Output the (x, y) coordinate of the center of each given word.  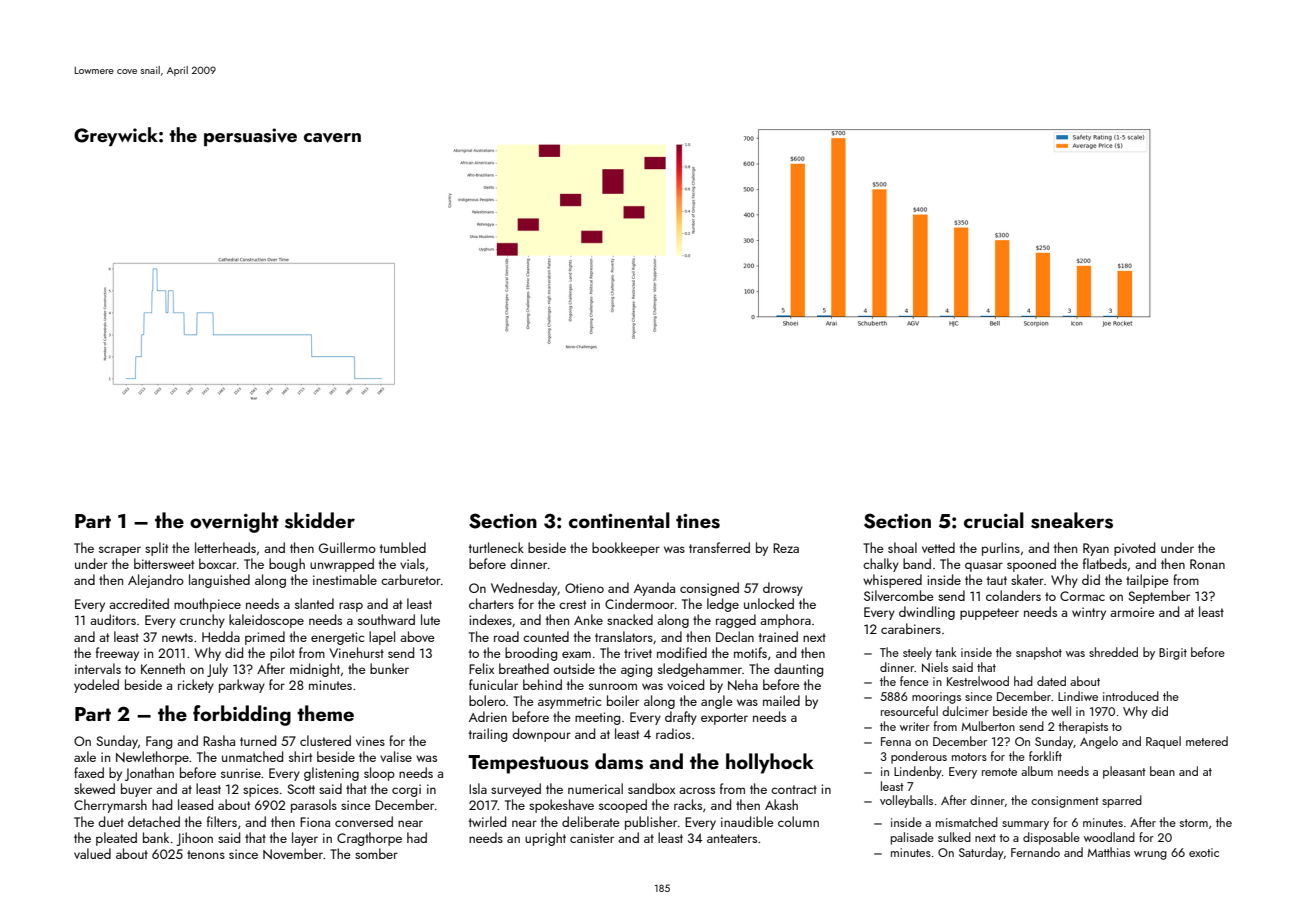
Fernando (1035, 852)
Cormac (1082, 596)
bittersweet (164, 563)
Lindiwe (1078, 696)
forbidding (242, 715)
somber (376, 853)
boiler (623, 700)
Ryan (1096, 549)
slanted (314, 603)
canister (592, 838)
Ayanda (654, 589)
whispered (892, 581)
